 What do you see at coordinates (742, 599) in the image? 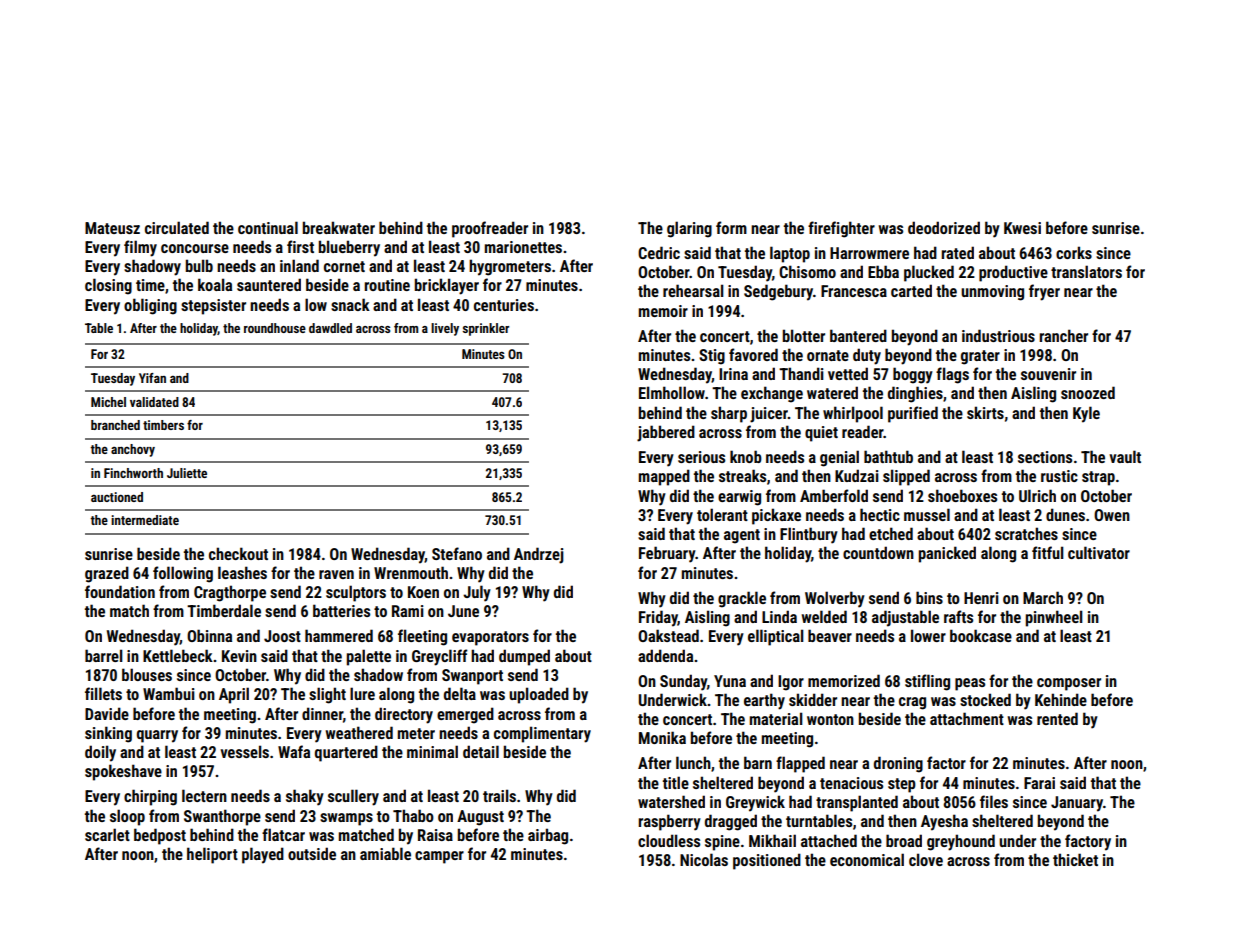
I see `grackle` at bounding box center [742, 599].
